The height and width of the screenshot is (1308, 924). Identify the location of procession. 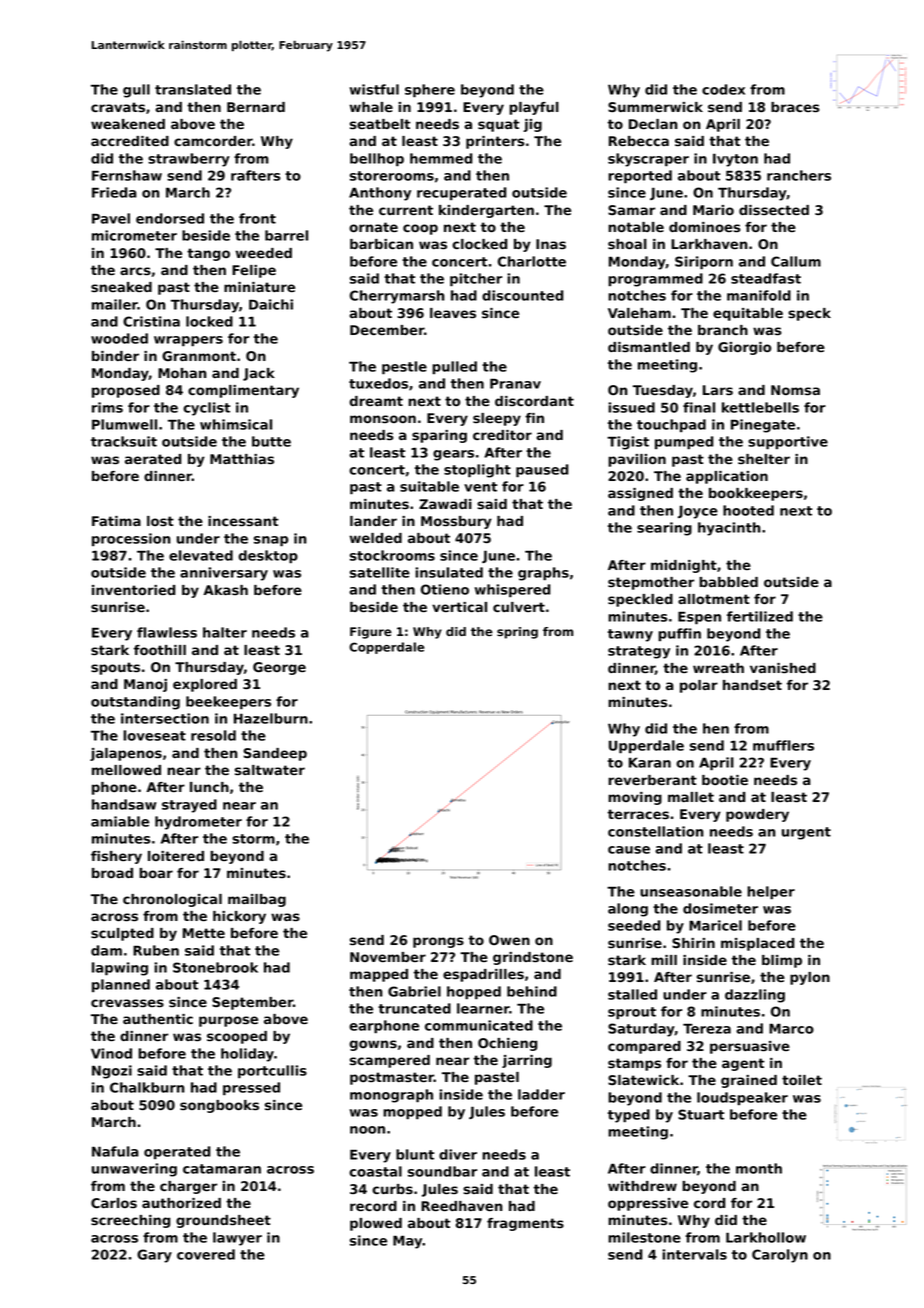
(131, 539).
